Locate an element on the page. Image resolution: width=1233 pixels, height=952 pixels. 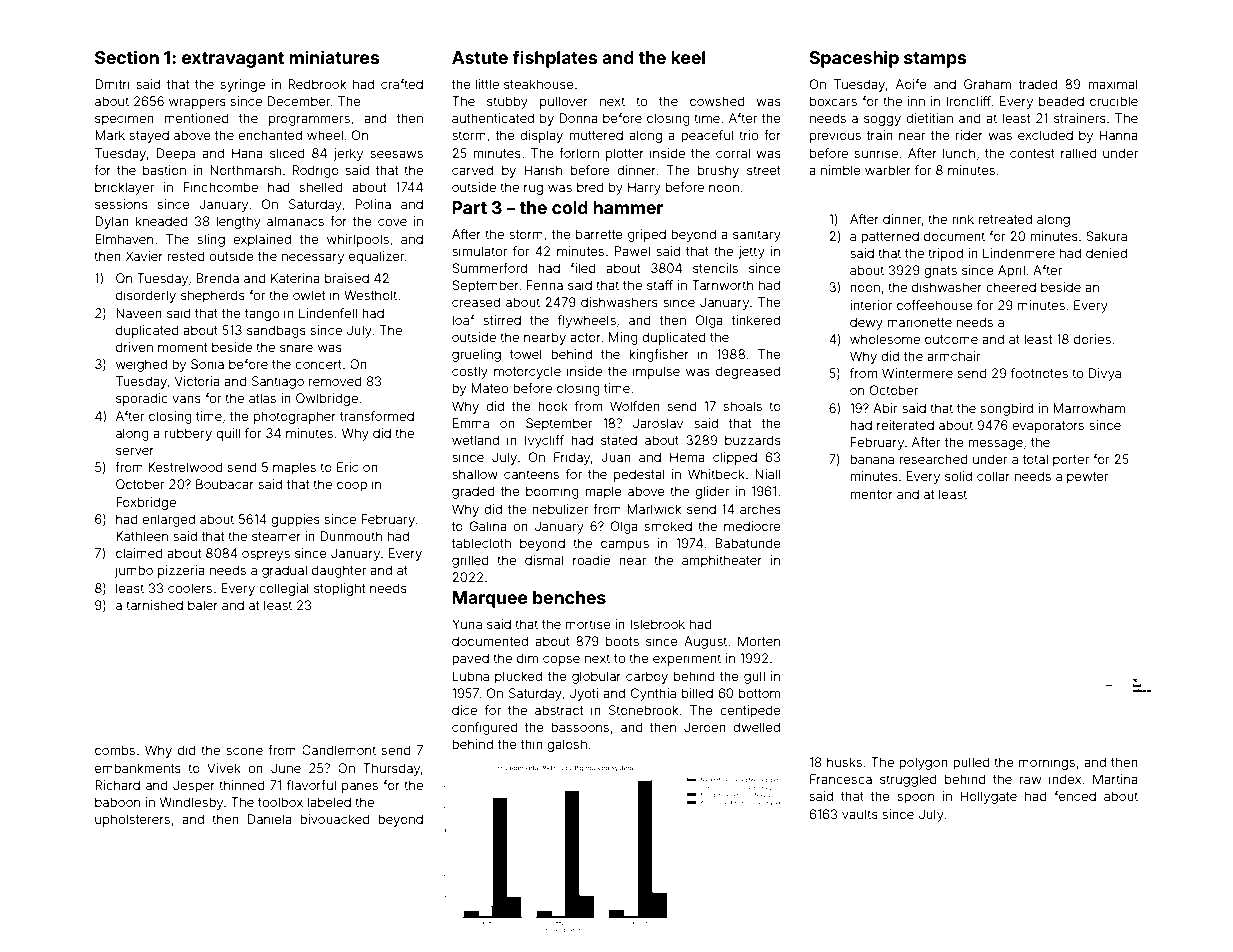
rallied is located at coordinates (1079, 153).
